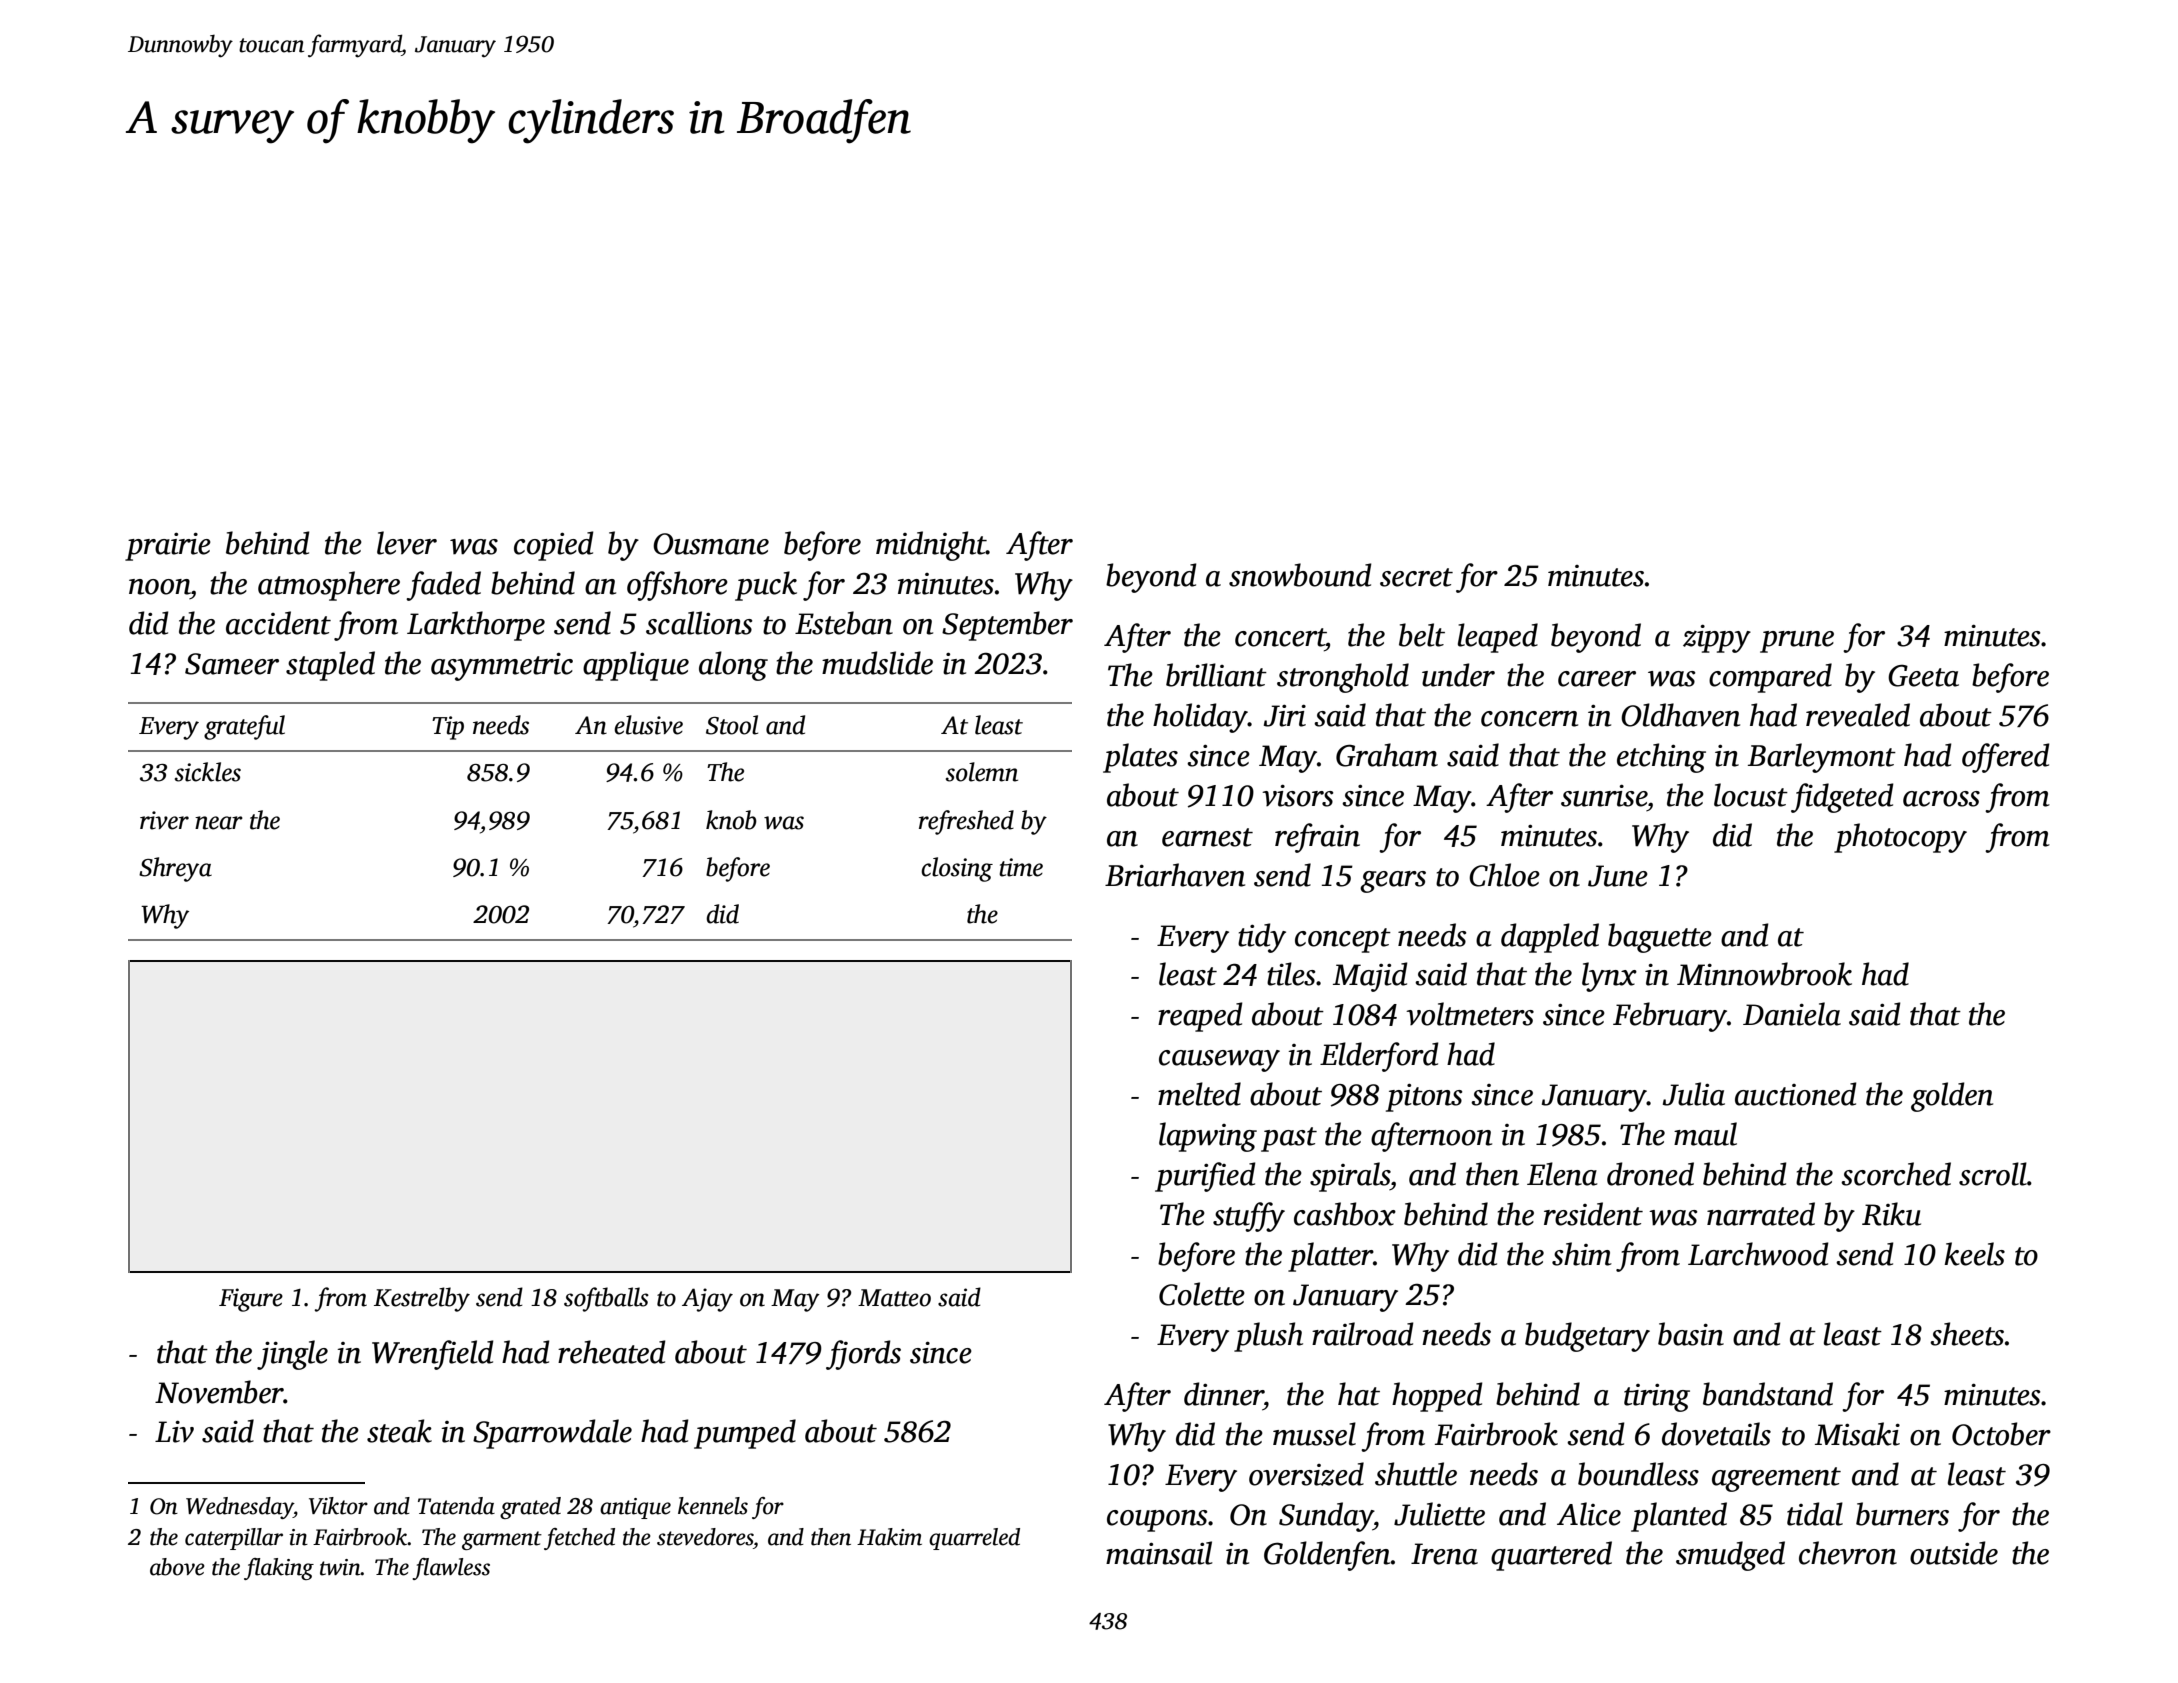 This page has height=1683, width=2178. I want to click on Shreya, so click(175, 869).
